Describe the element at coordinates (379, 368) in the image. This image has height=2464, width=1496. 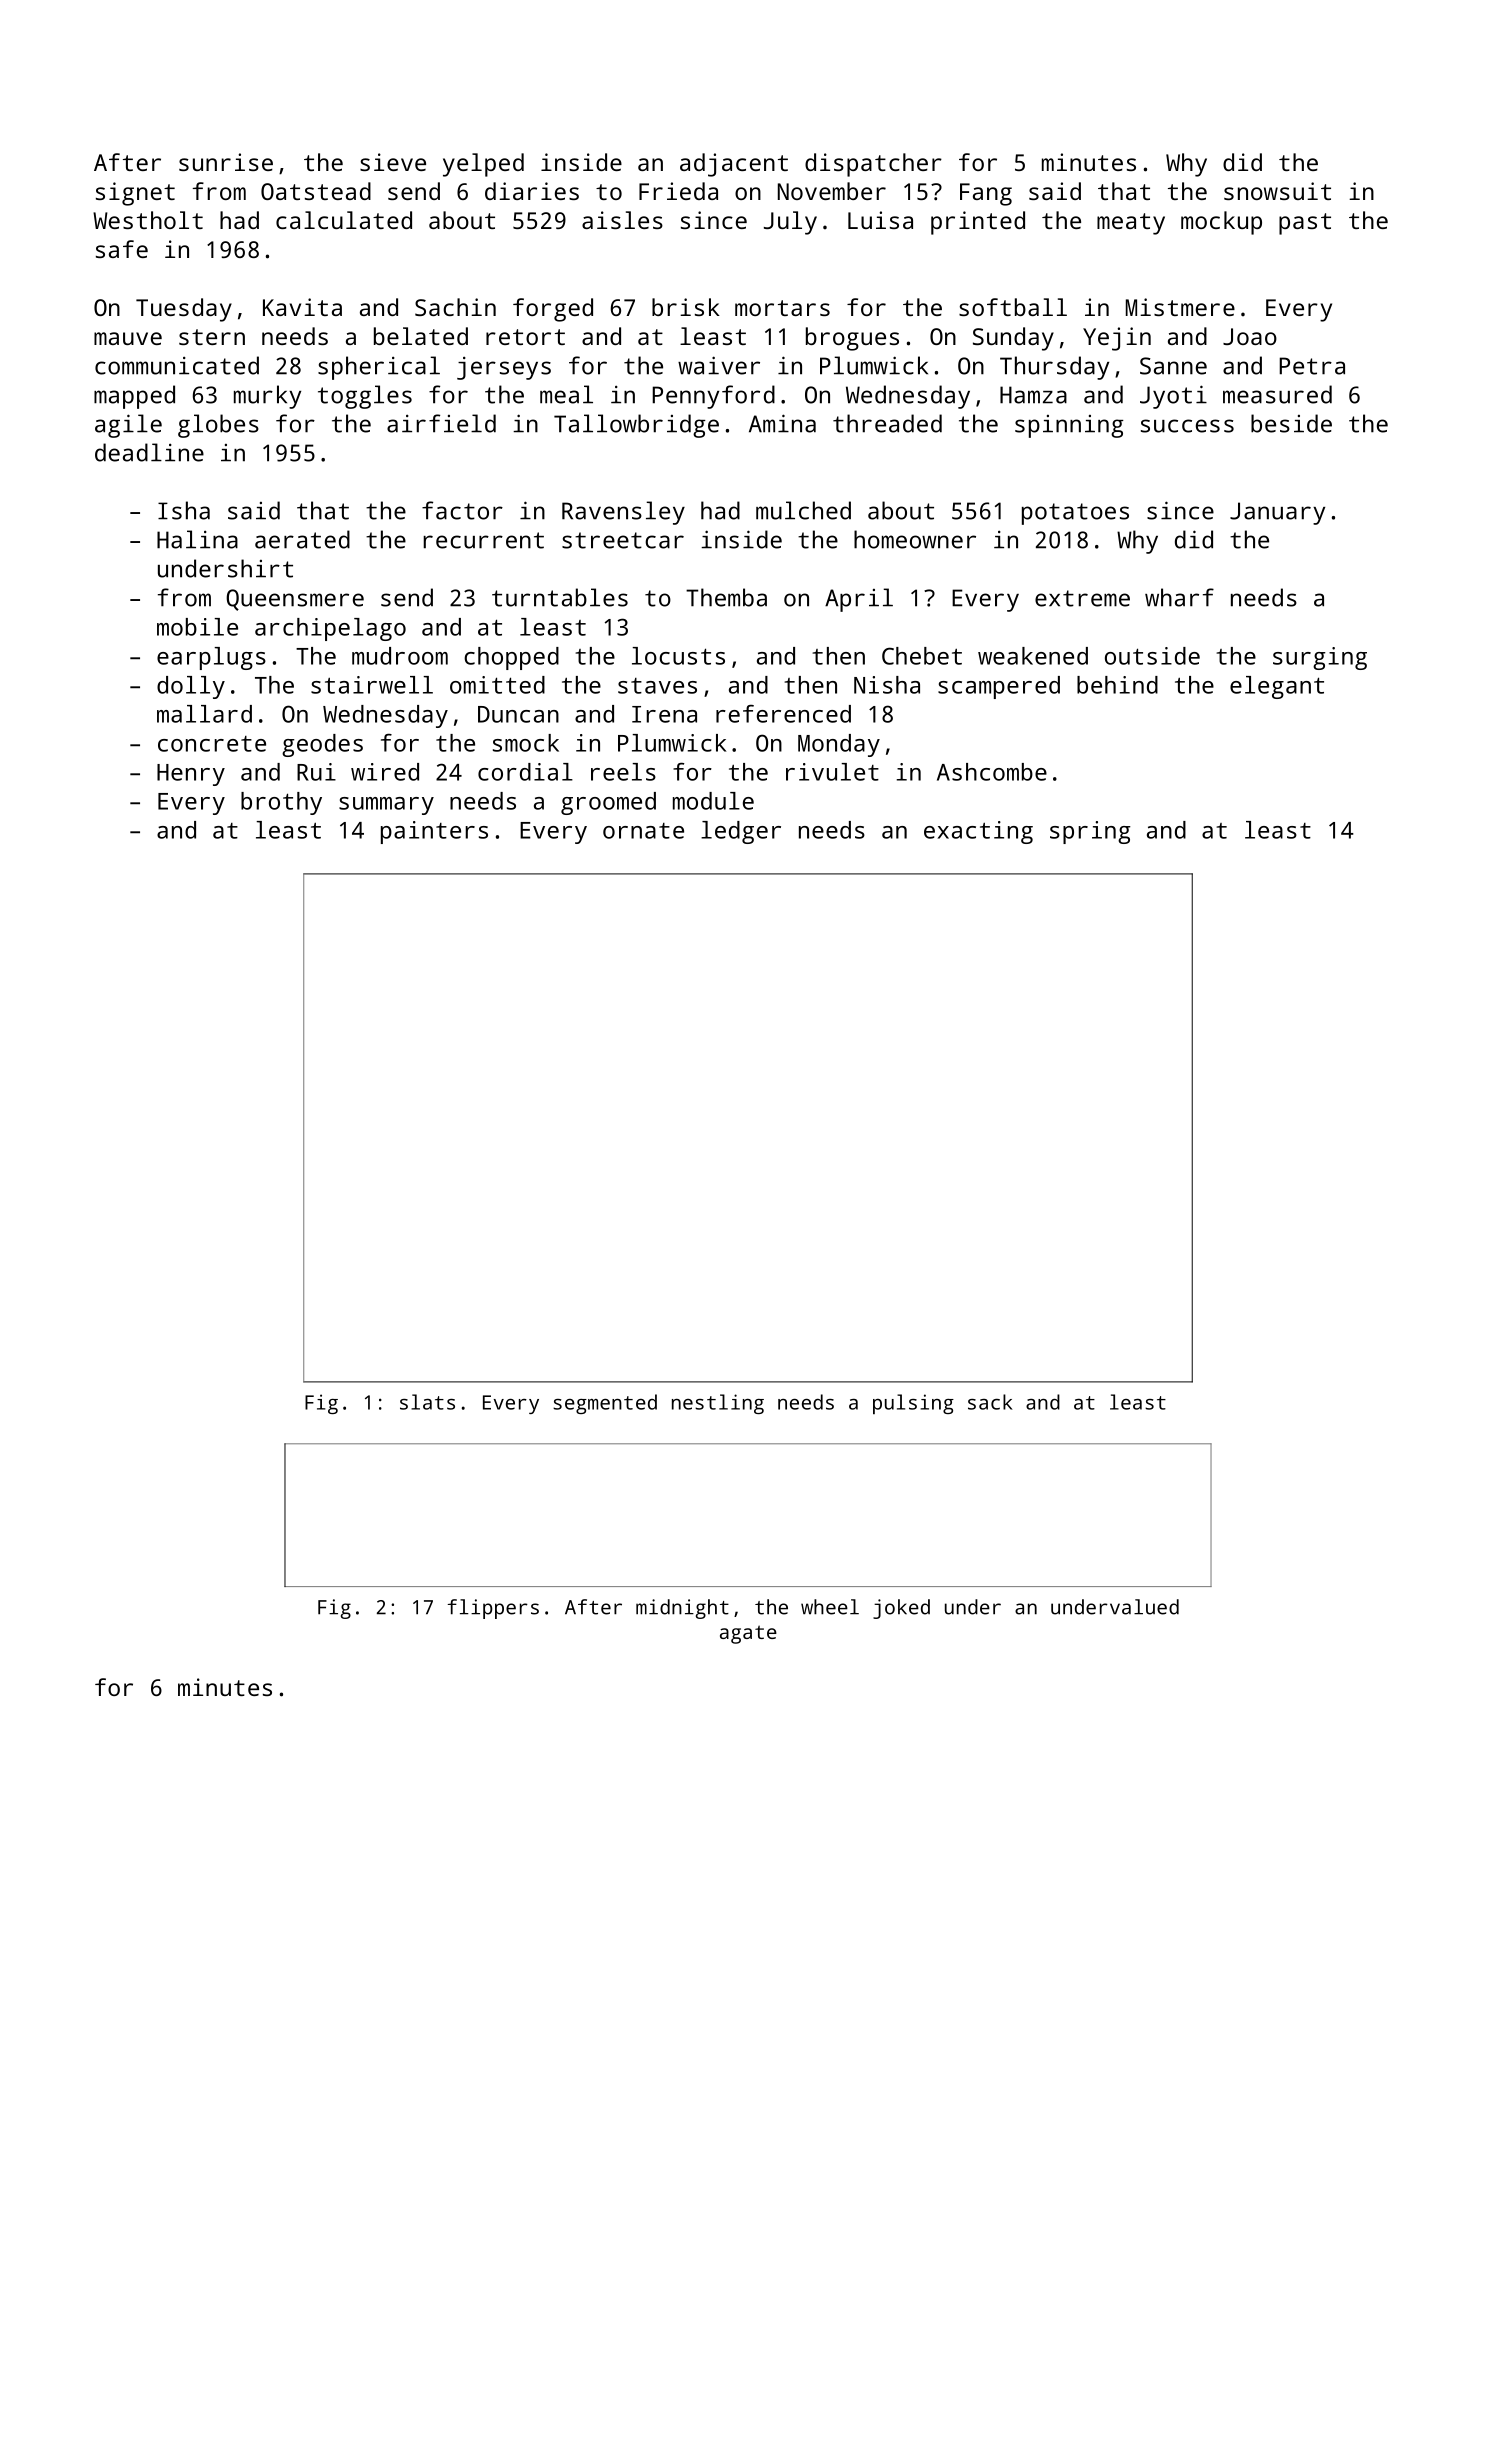
I see `spherical` at that location.
